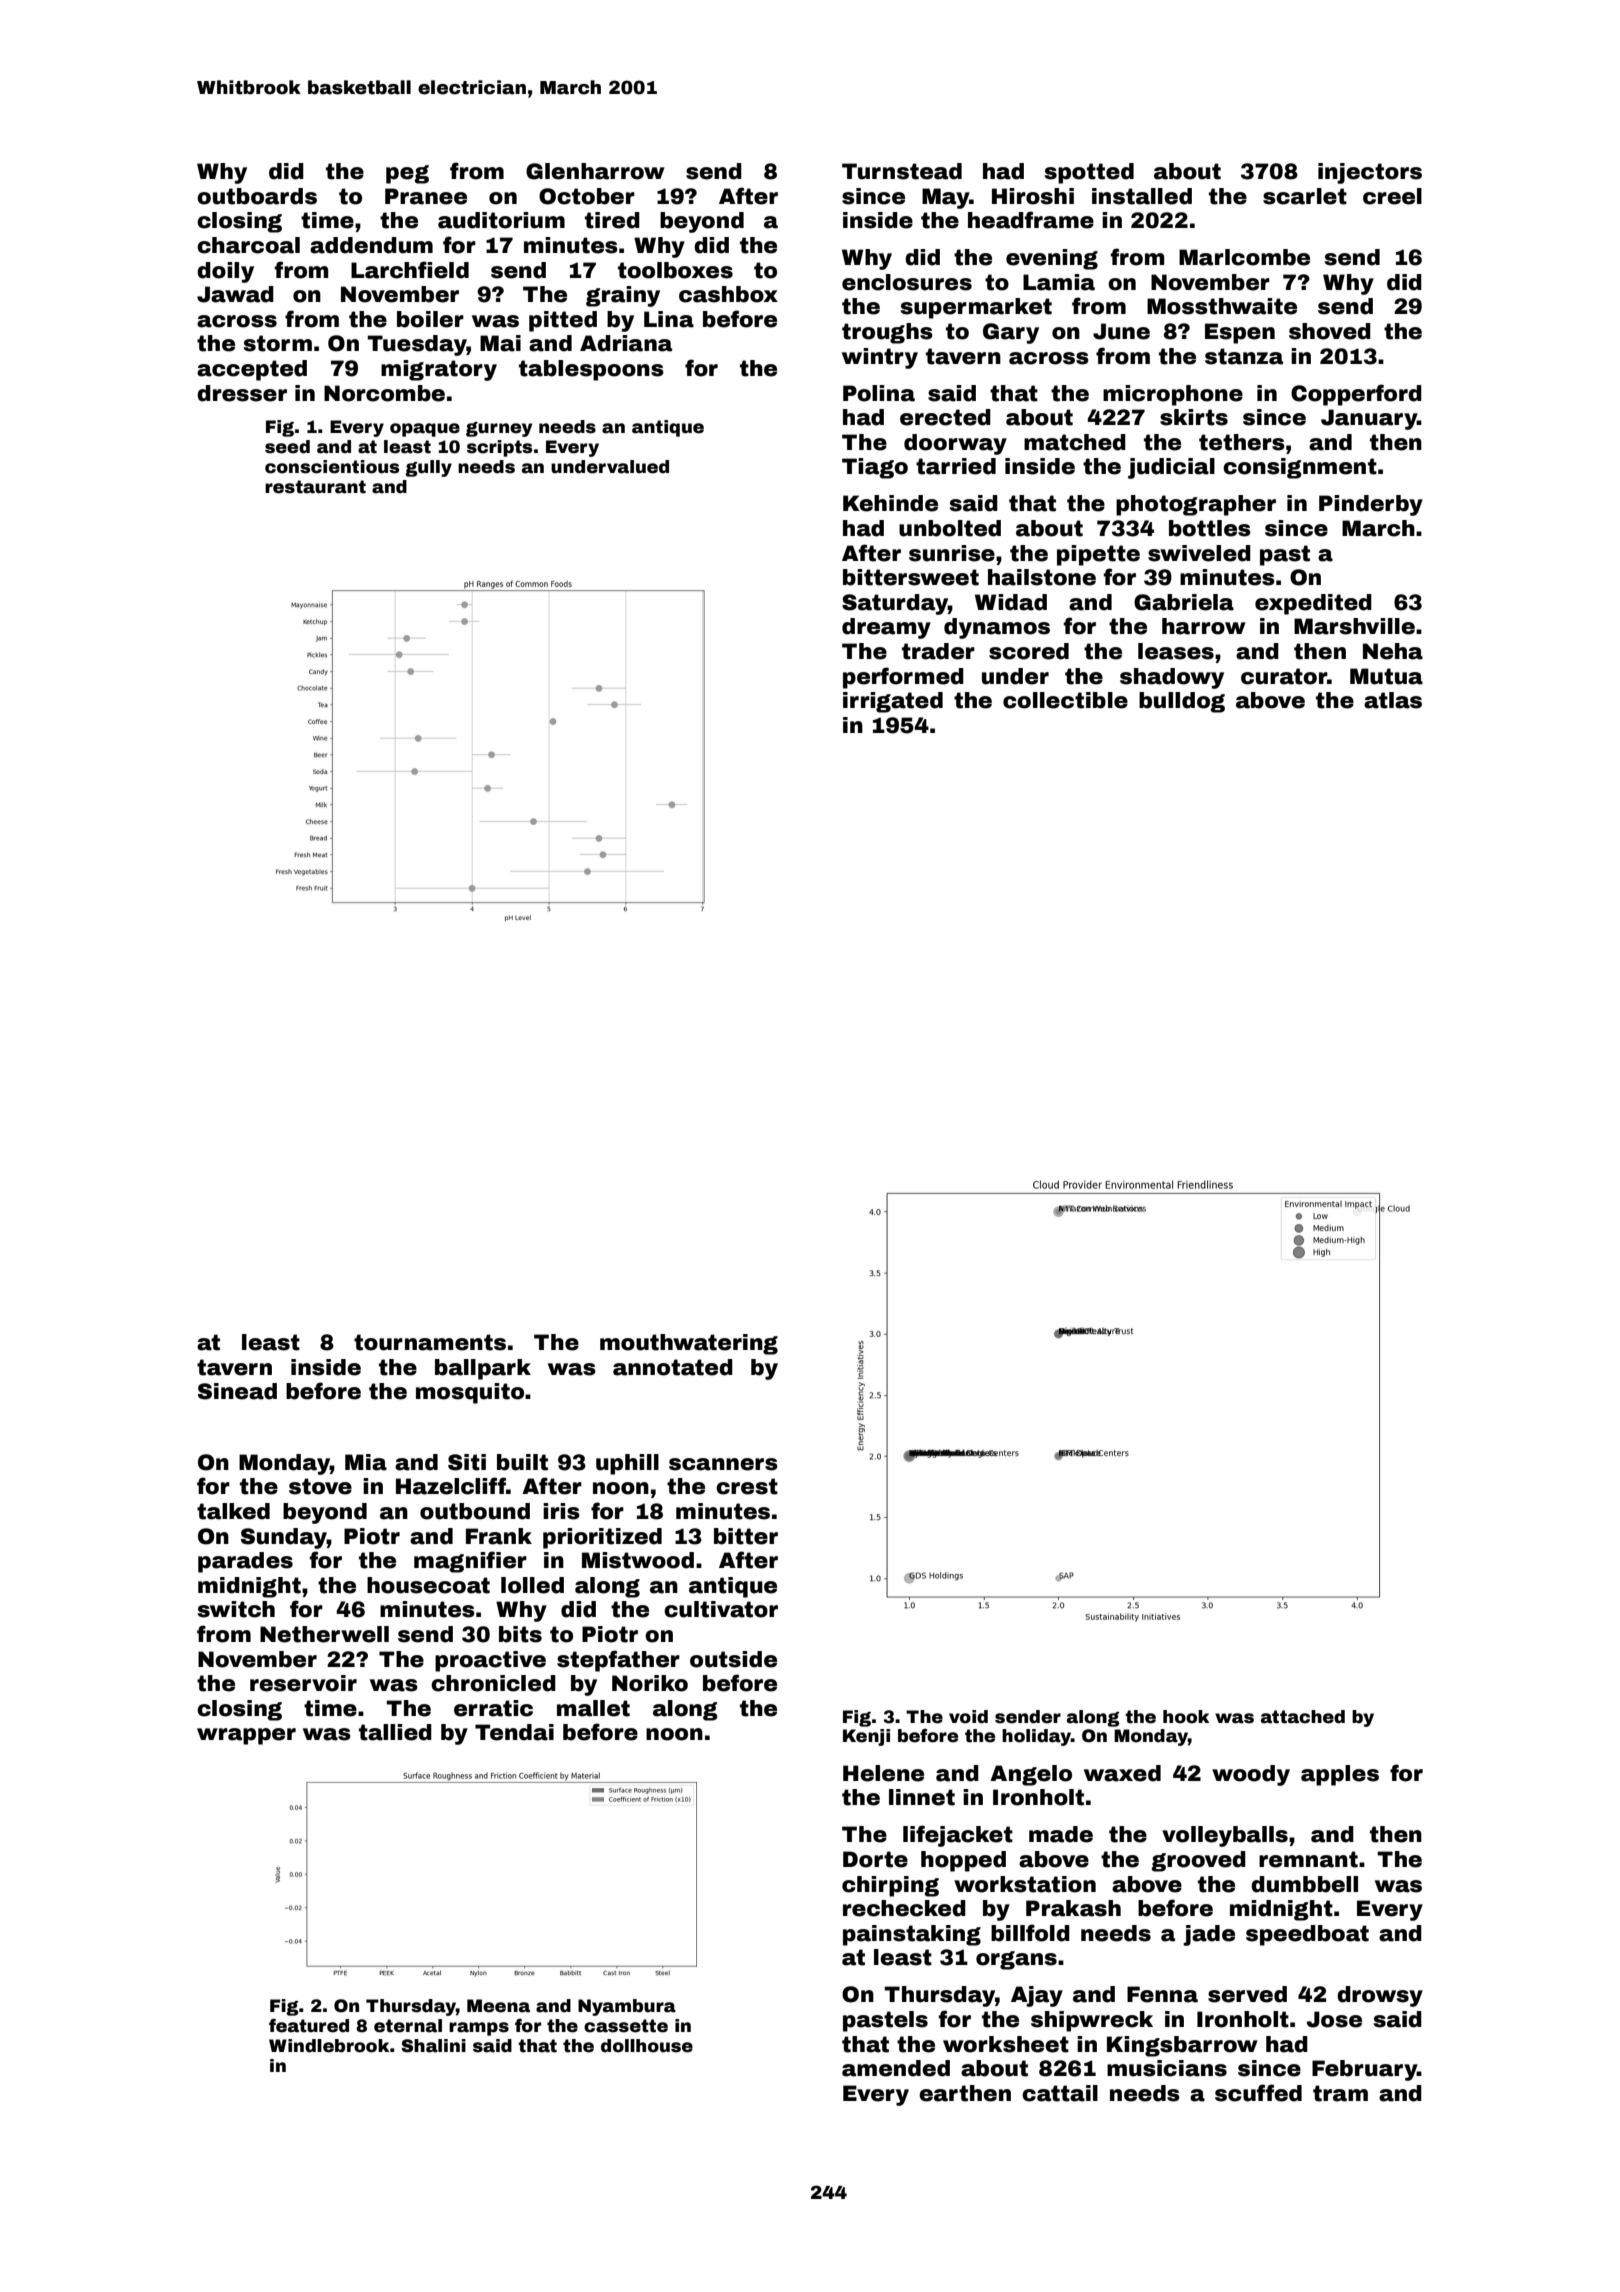 This screenshot has height=2292, width=1620. I want to click on Turnstead, so click(902, 171).
